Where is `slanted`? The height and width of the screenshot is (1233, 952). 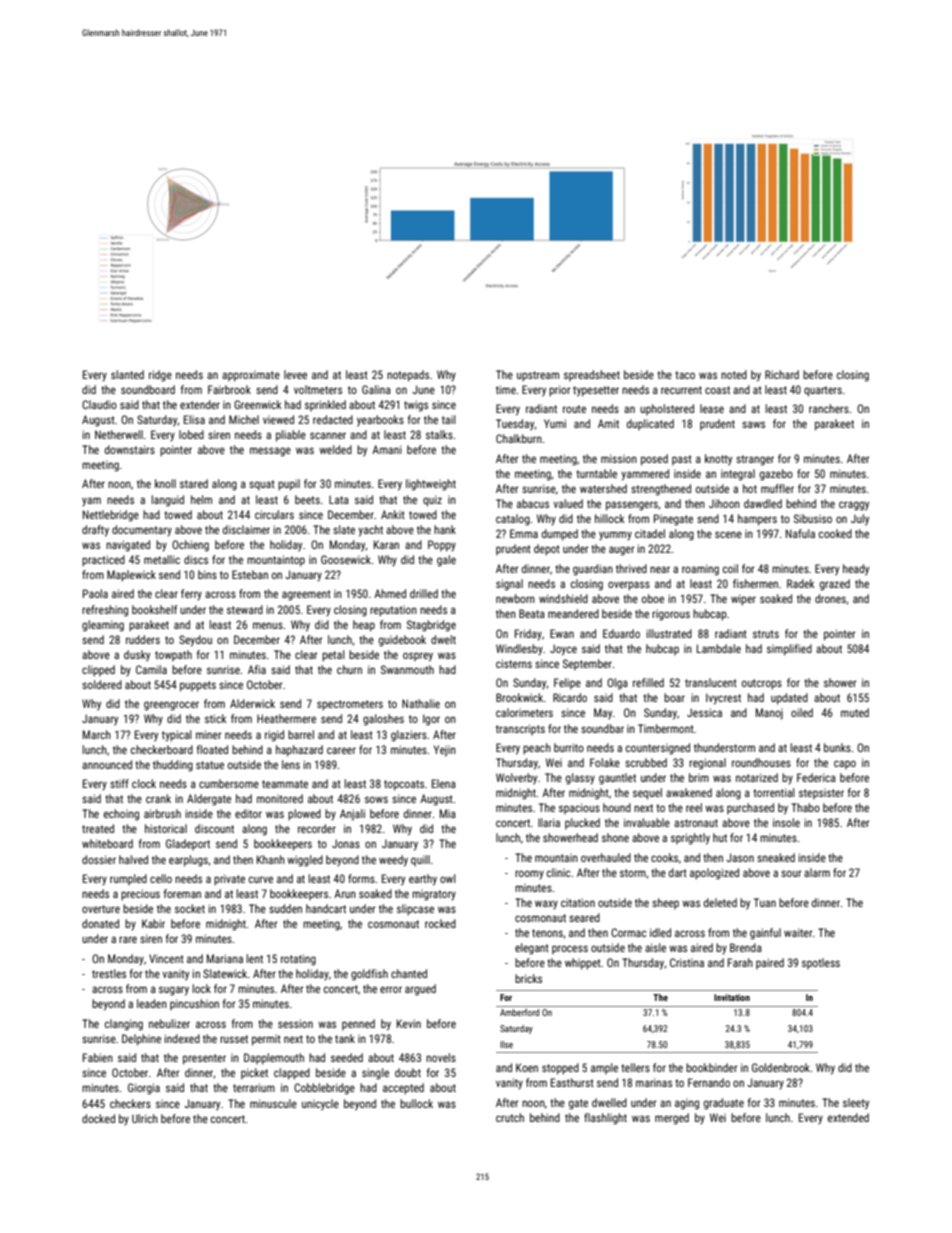
slanted is located at coordinates (127, 374).
